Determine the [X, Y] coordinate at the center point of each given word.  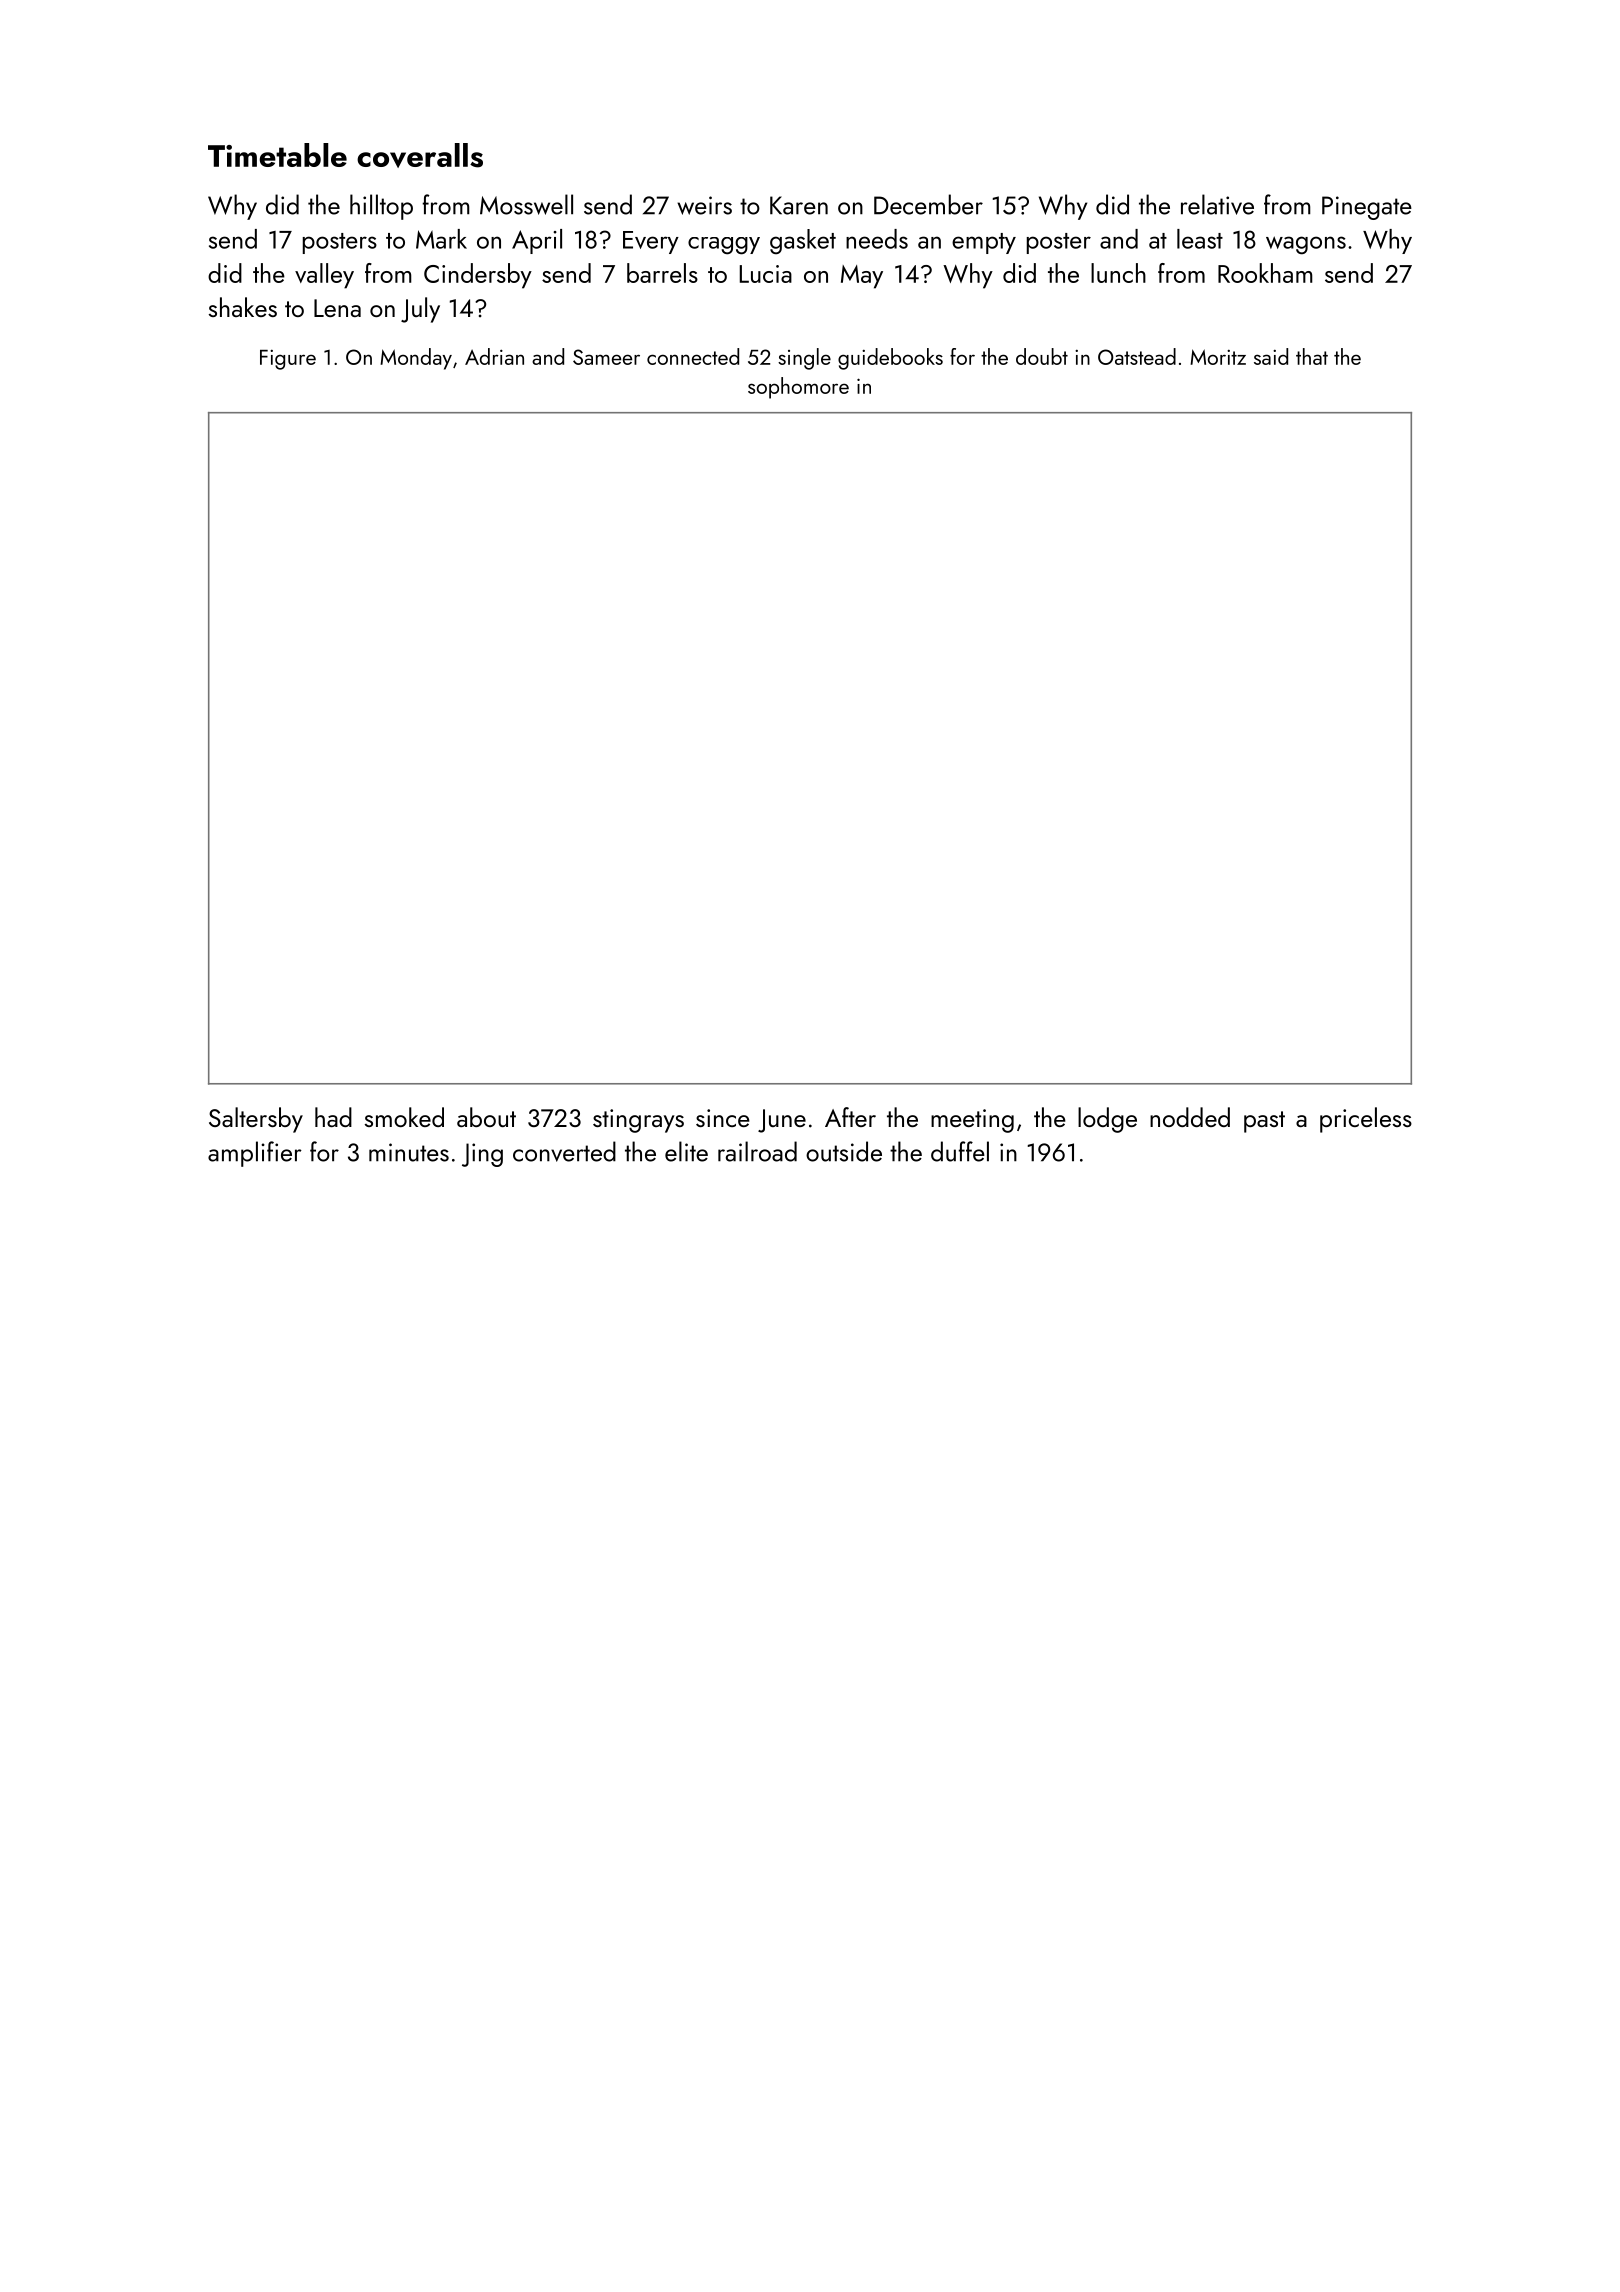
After [850, 1117]
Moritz [1218, 357]
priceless [1366, 1120]
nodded [1190, 1117]
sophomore [798, 388]
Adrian [494, 356]
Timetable [277, 155]
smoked [404, 1117]
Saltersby [256, 1120]
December [928, 204]
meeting [972, 1121]
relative [1217, 204]
